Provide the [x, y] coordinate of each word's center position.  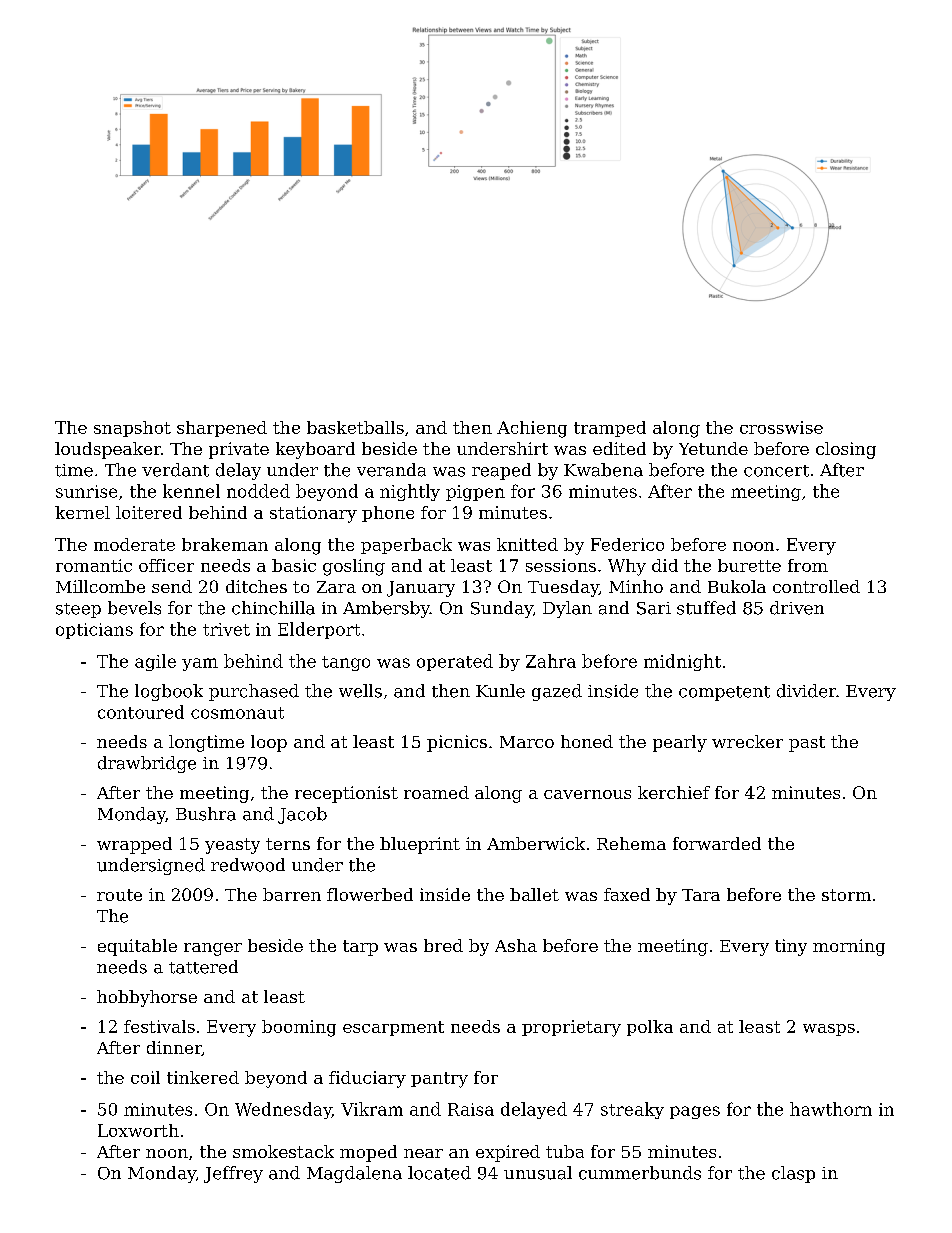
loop [269, 743]
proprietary [571, 1028]
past [807, 744]
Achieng [532, 429]
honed [587, 741]
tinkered [203, 1077]
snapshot [132, 429]
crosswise [781, 427]
